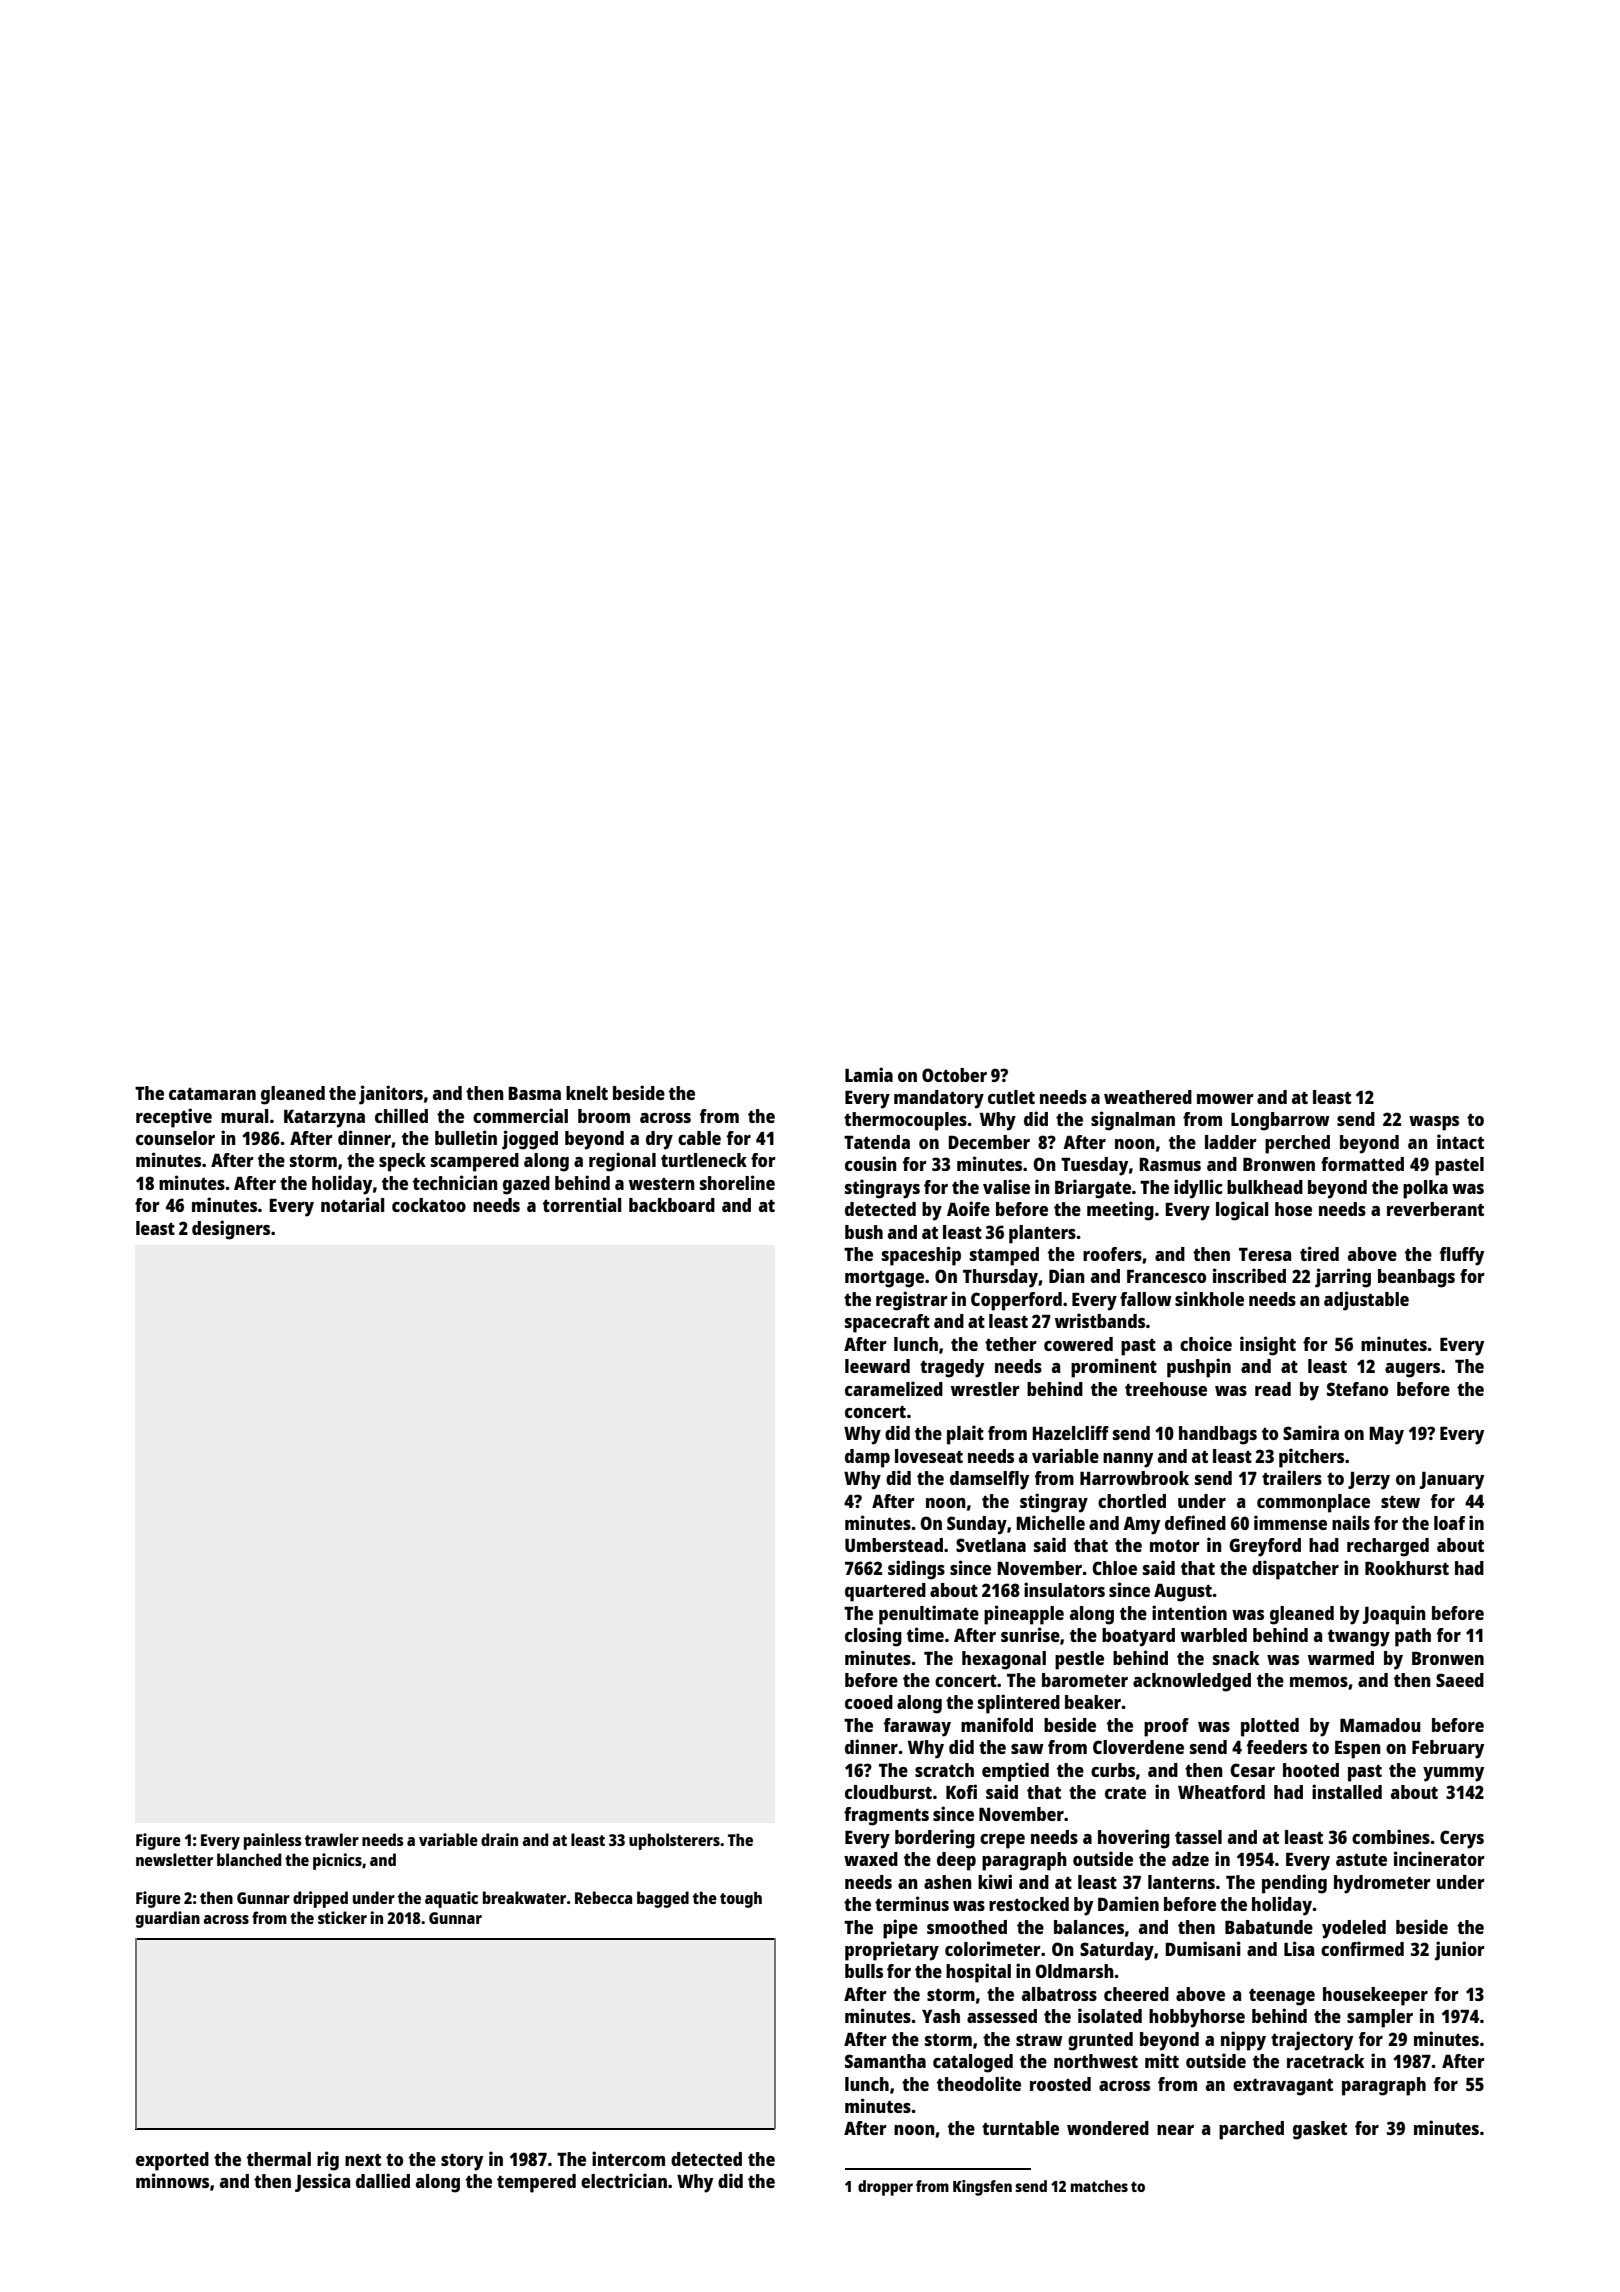  What do you see at coordinates (1451, 1481) in the screenshot?
I see `January` at bounding box center [1451, 1481].
